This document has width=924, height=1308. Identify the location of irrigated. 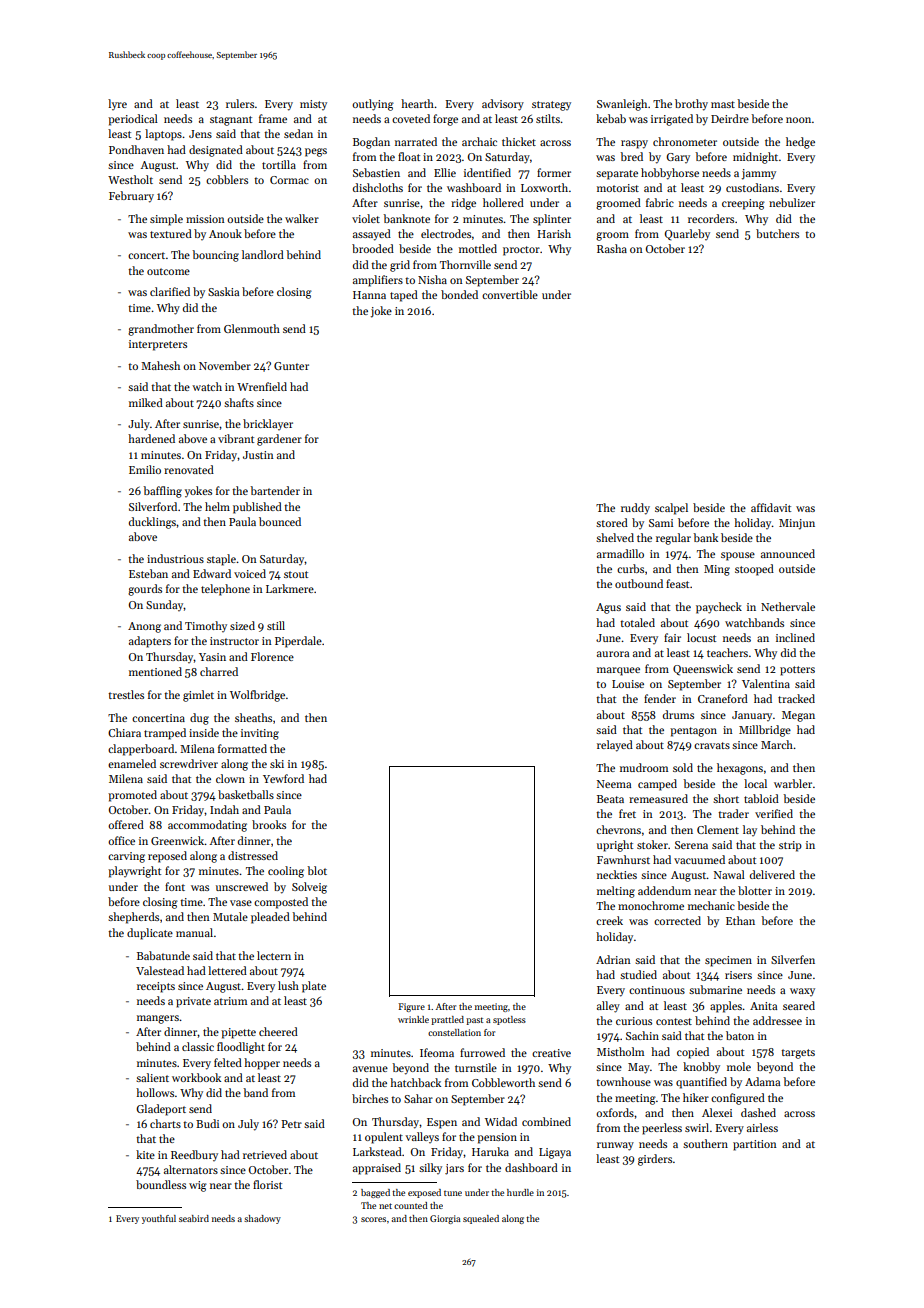
(672, 120).
